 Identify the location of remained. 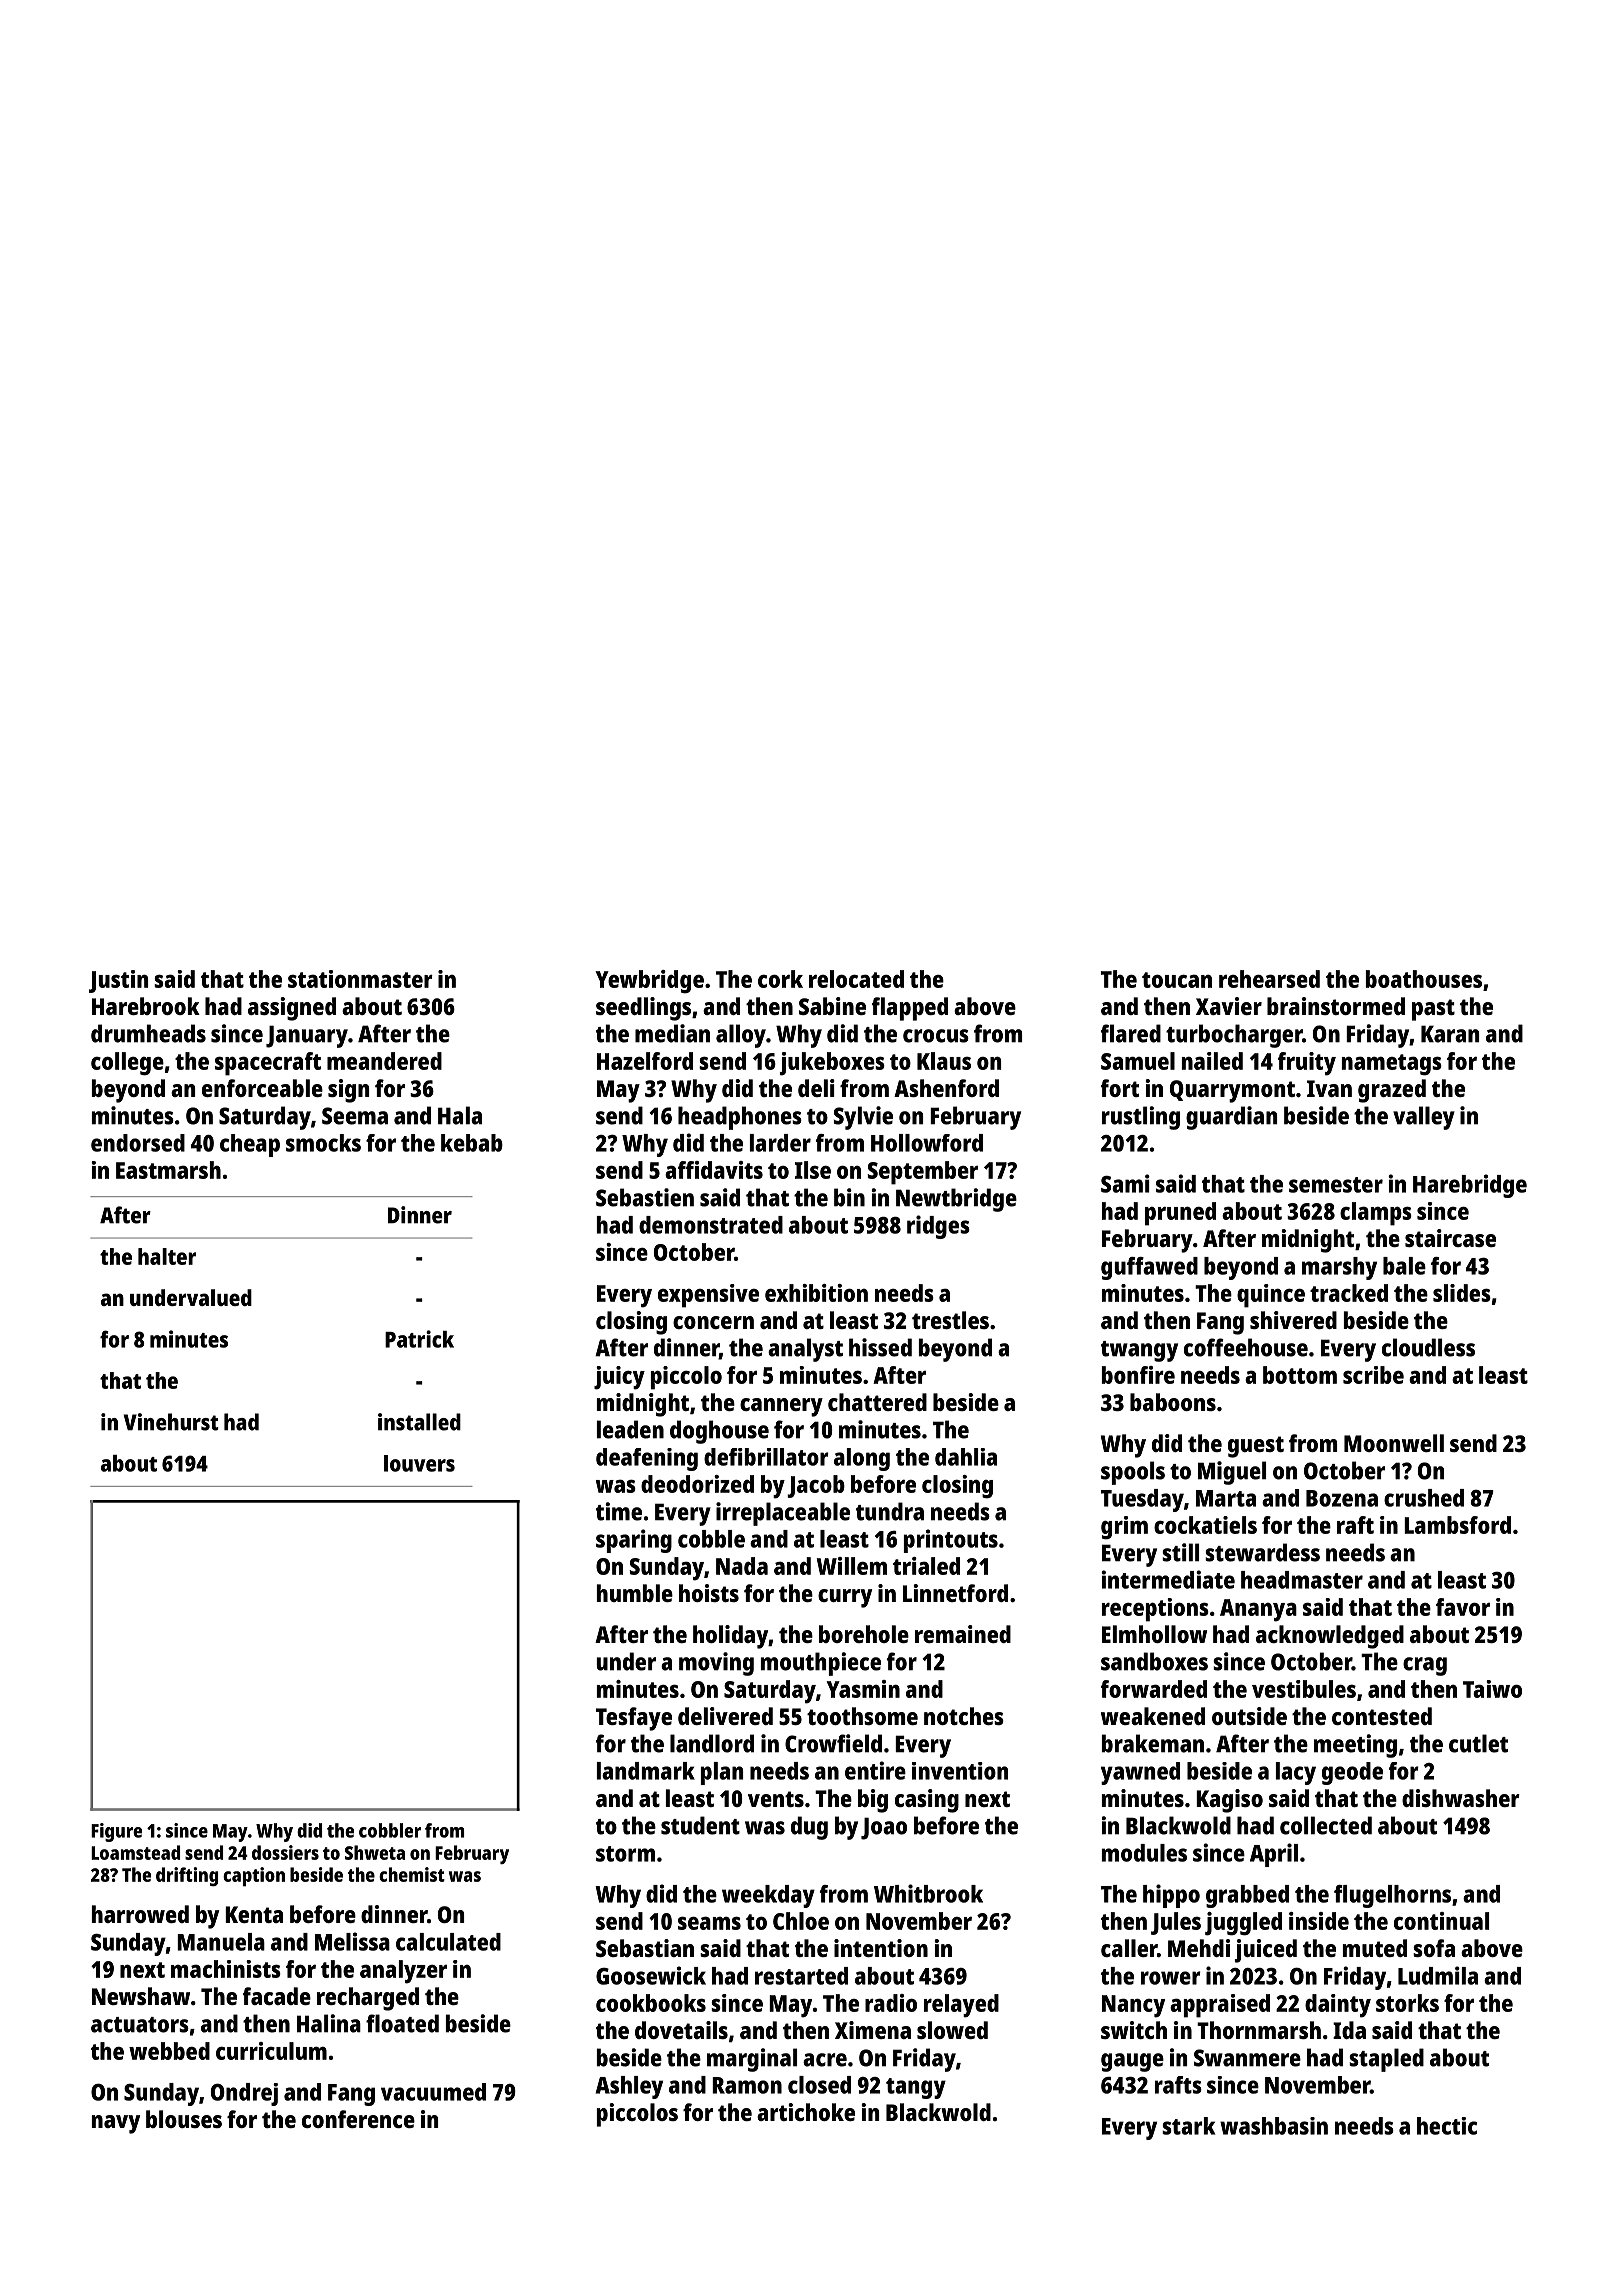
(963, 1634).
